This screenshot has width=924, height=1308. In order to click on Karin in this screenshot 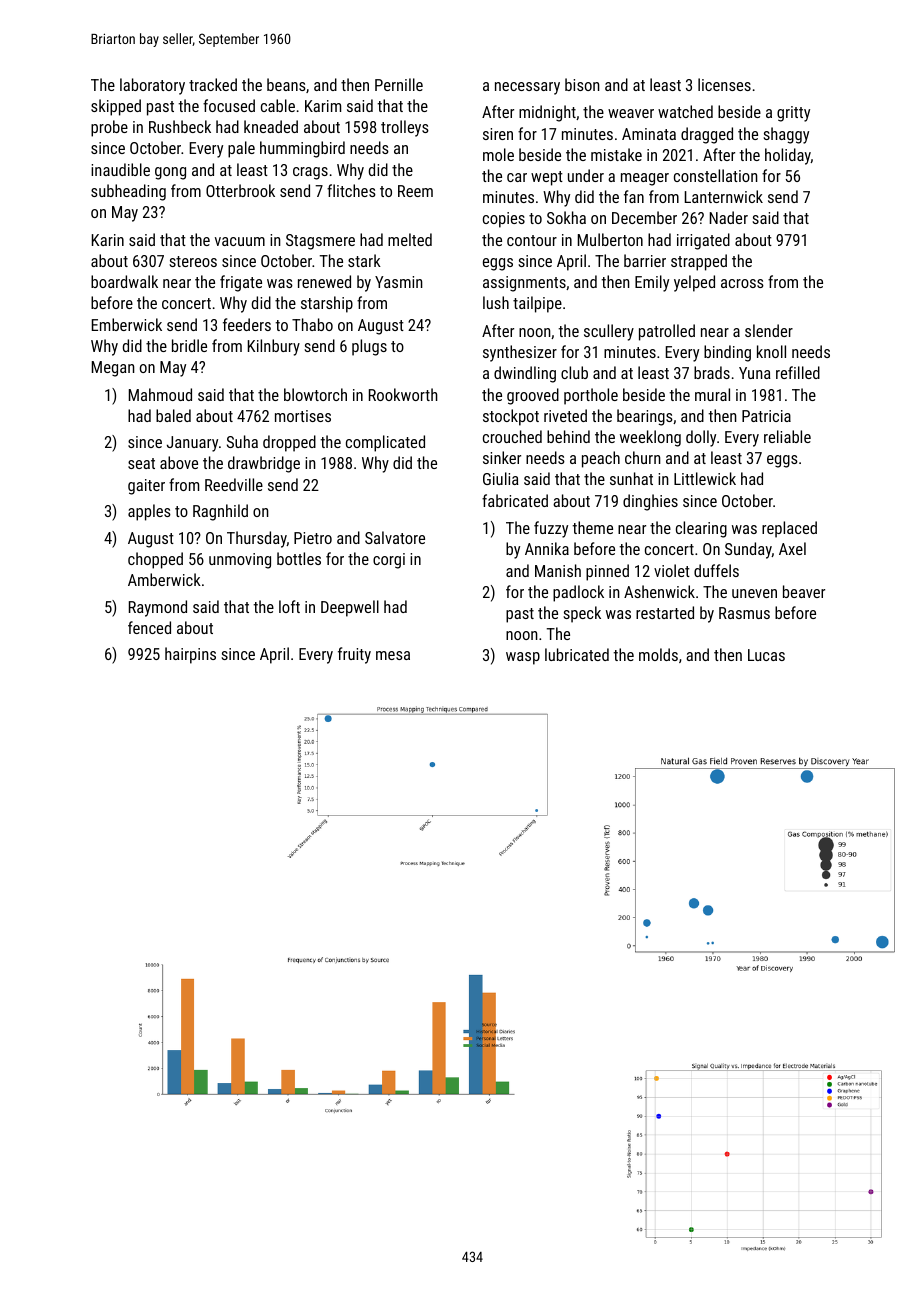, I will do `click(108, 240)`.
